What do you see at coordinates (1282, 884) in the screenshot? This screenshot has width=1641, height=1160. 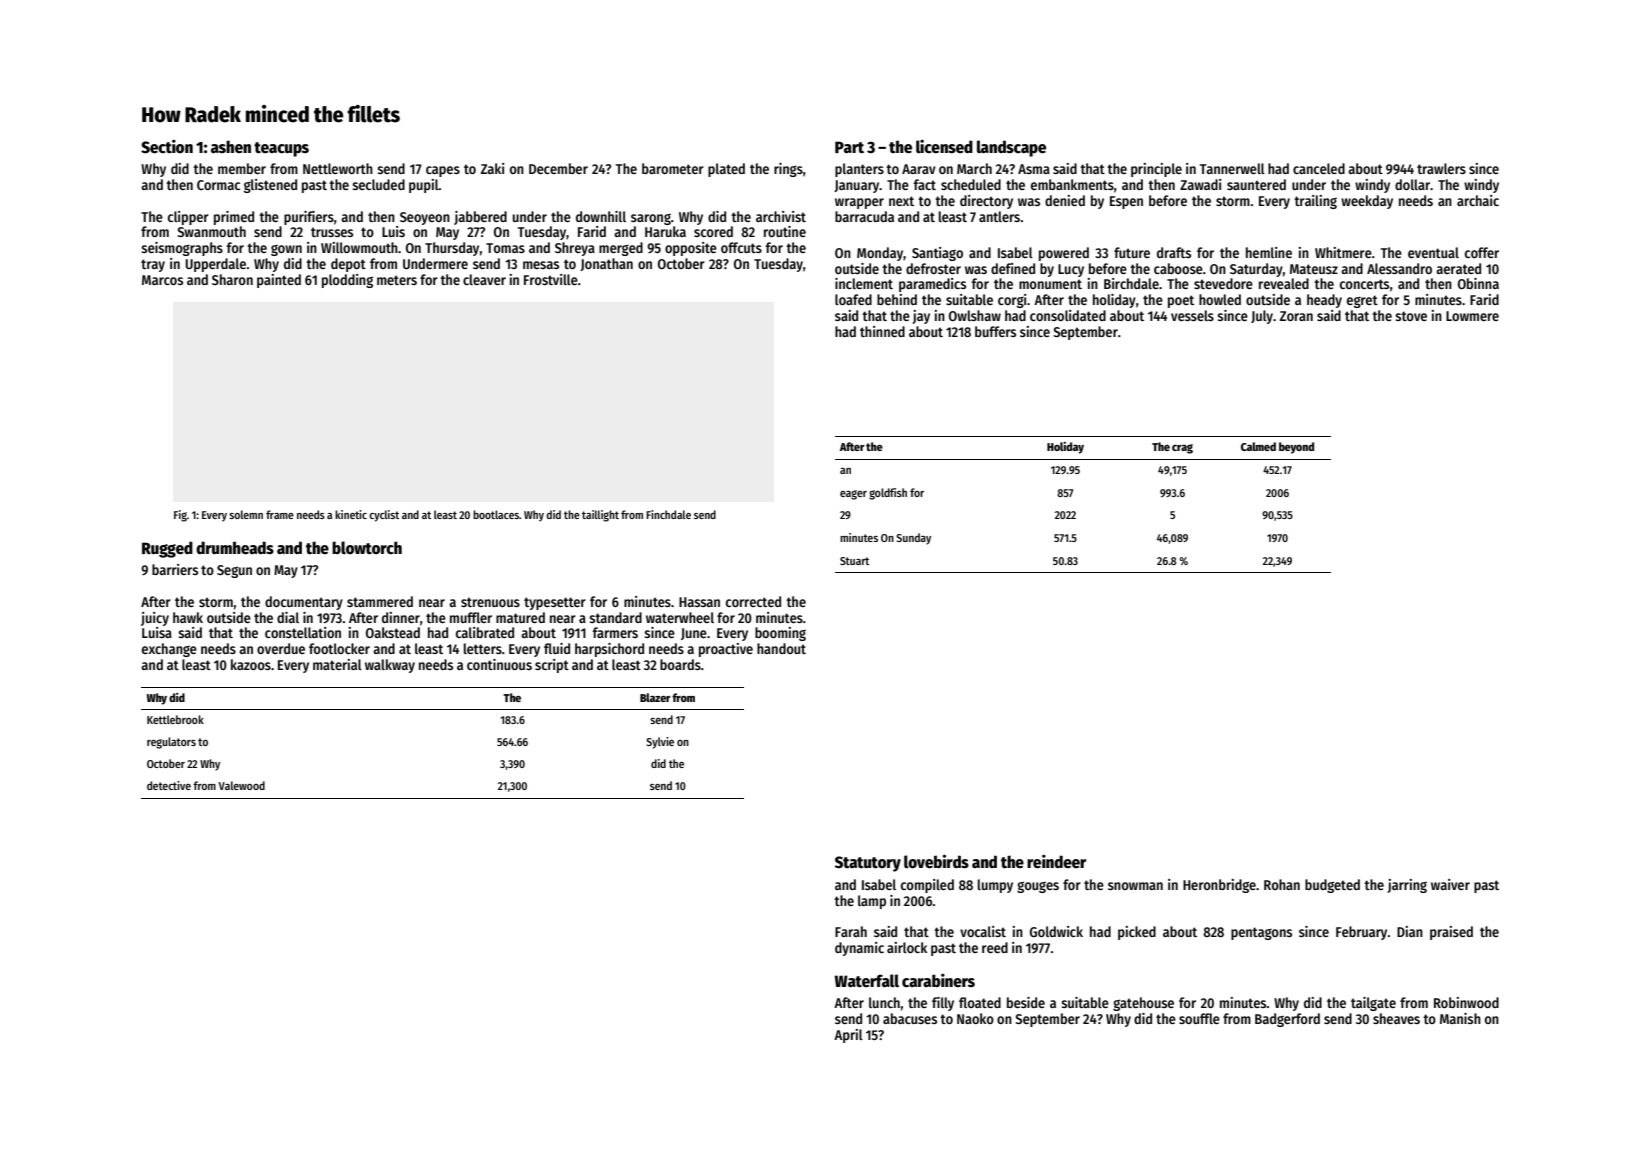 I see `Rohan` at bounding box center [1282, 884].
